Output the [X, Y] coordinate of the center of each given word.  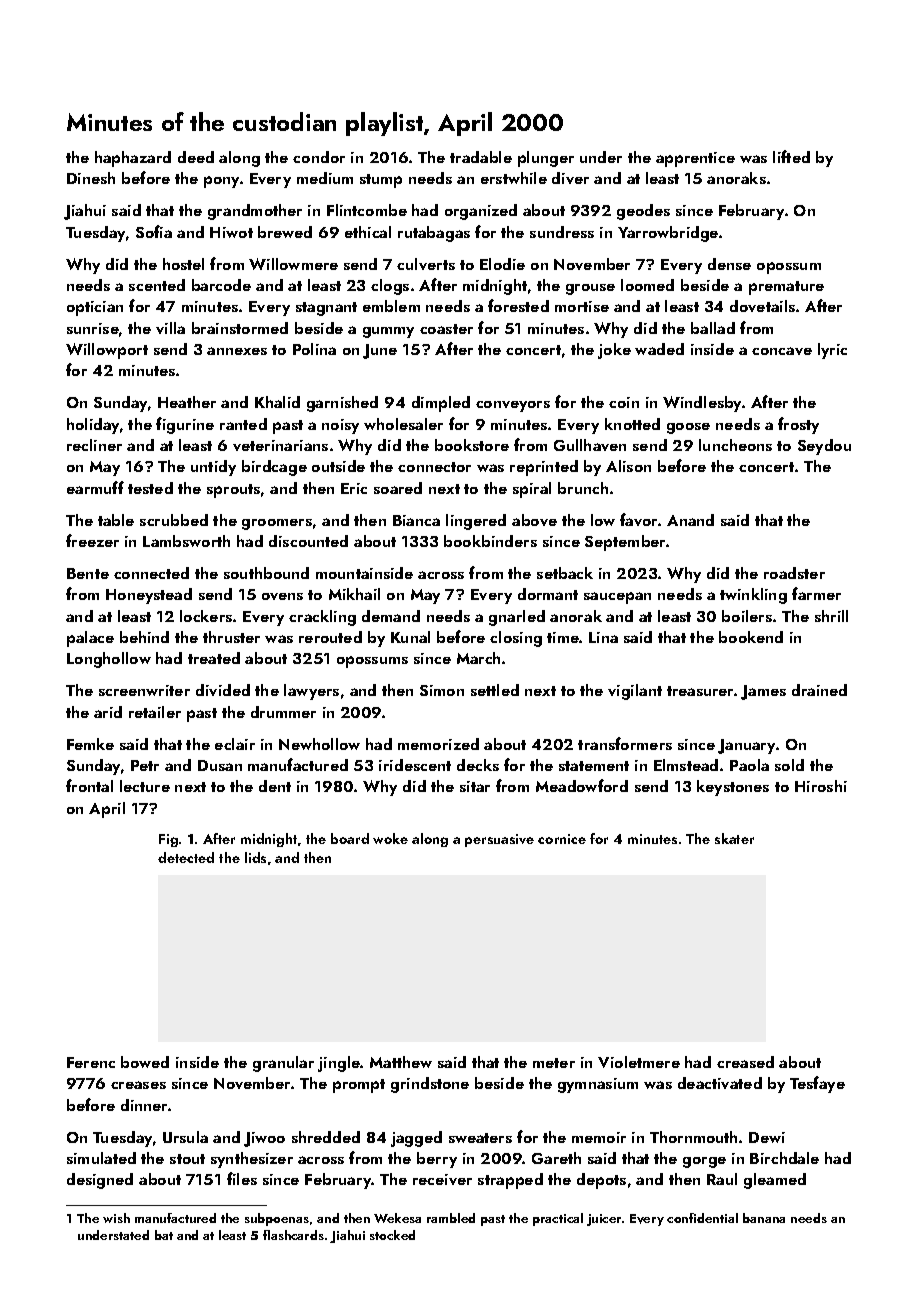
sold [789, 765]
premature [786, 288]
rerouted [330, 637]
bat [164, 1235]
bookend [751, 637]
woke [390, 838]
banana [764, 1218]
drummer [283, 712]
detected [186, 857]
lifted [791, 156]
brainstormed [240, 328]
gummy [388, 332]
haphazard [133, 159]
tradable [481, 157]
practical [558, 1219]
